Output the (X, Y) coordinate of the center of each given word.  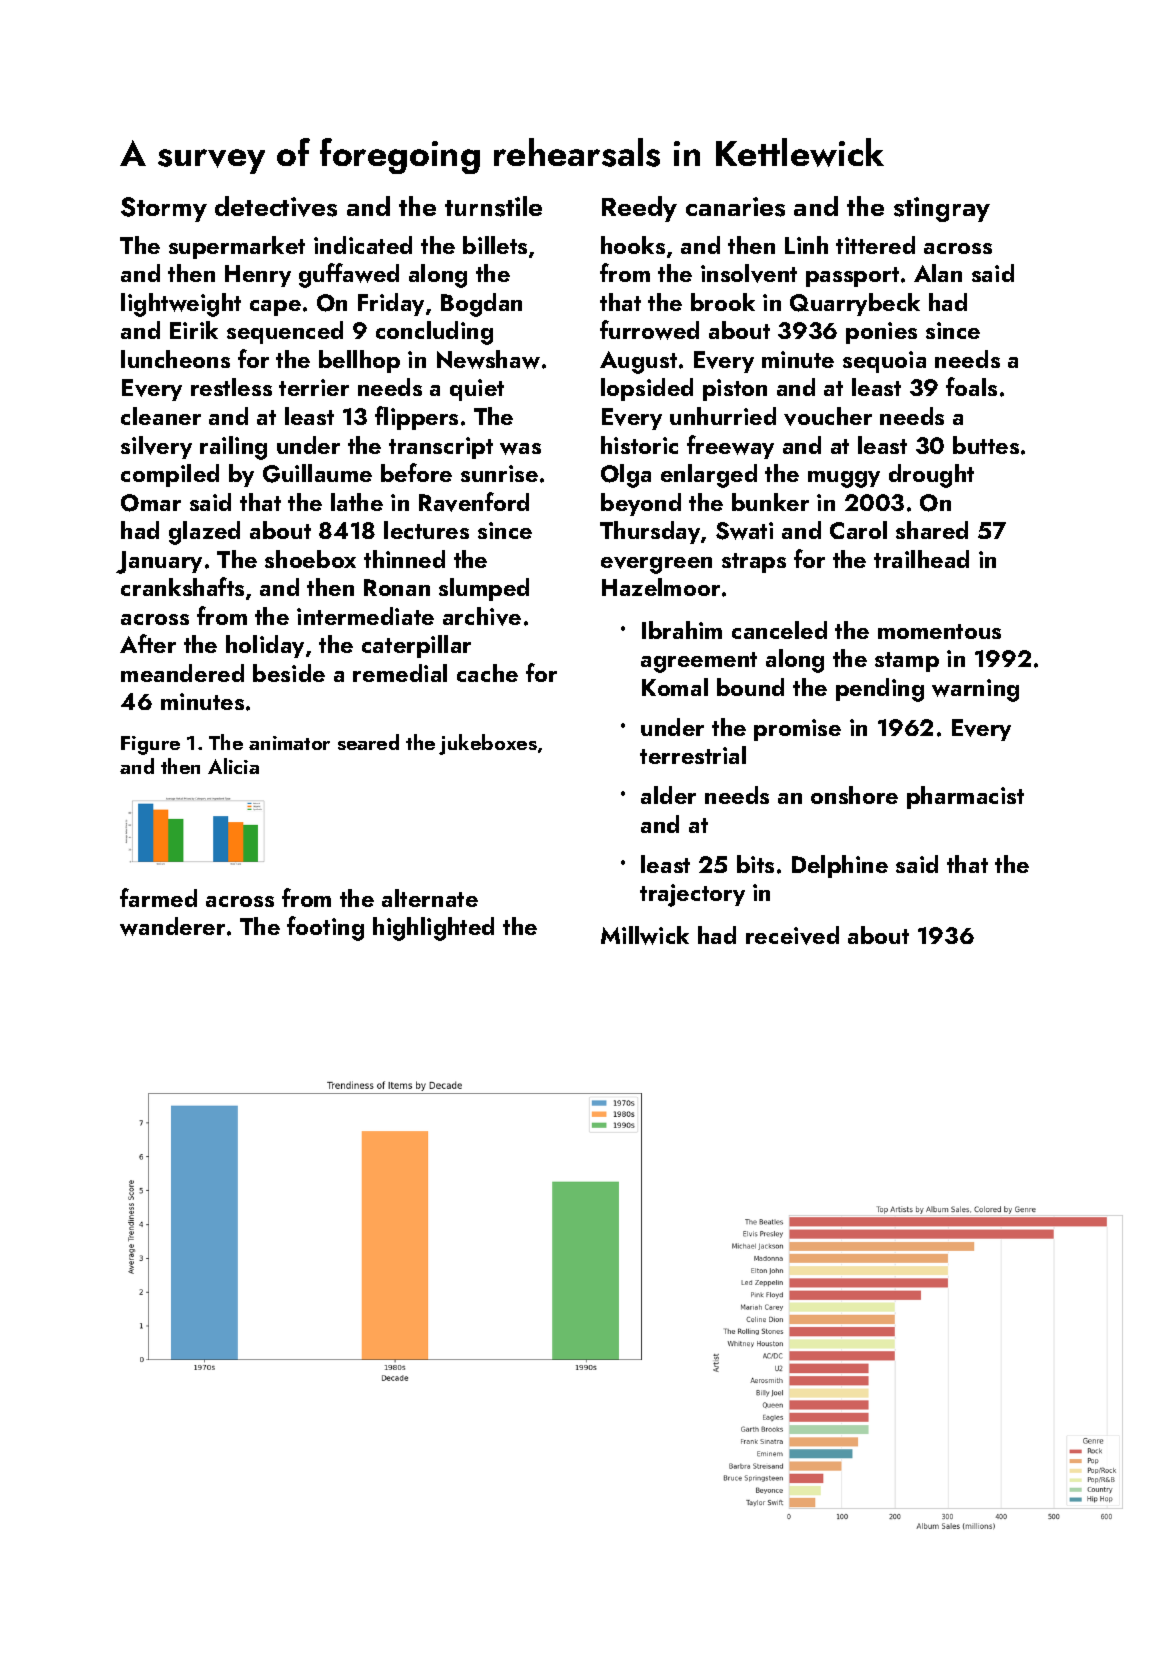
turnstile (493, 206)
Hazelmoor (661, 587)
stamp (907, 662)
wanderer (172, 926)
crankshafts (182, 586)
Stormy (164, 209)
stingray (942, 209)
